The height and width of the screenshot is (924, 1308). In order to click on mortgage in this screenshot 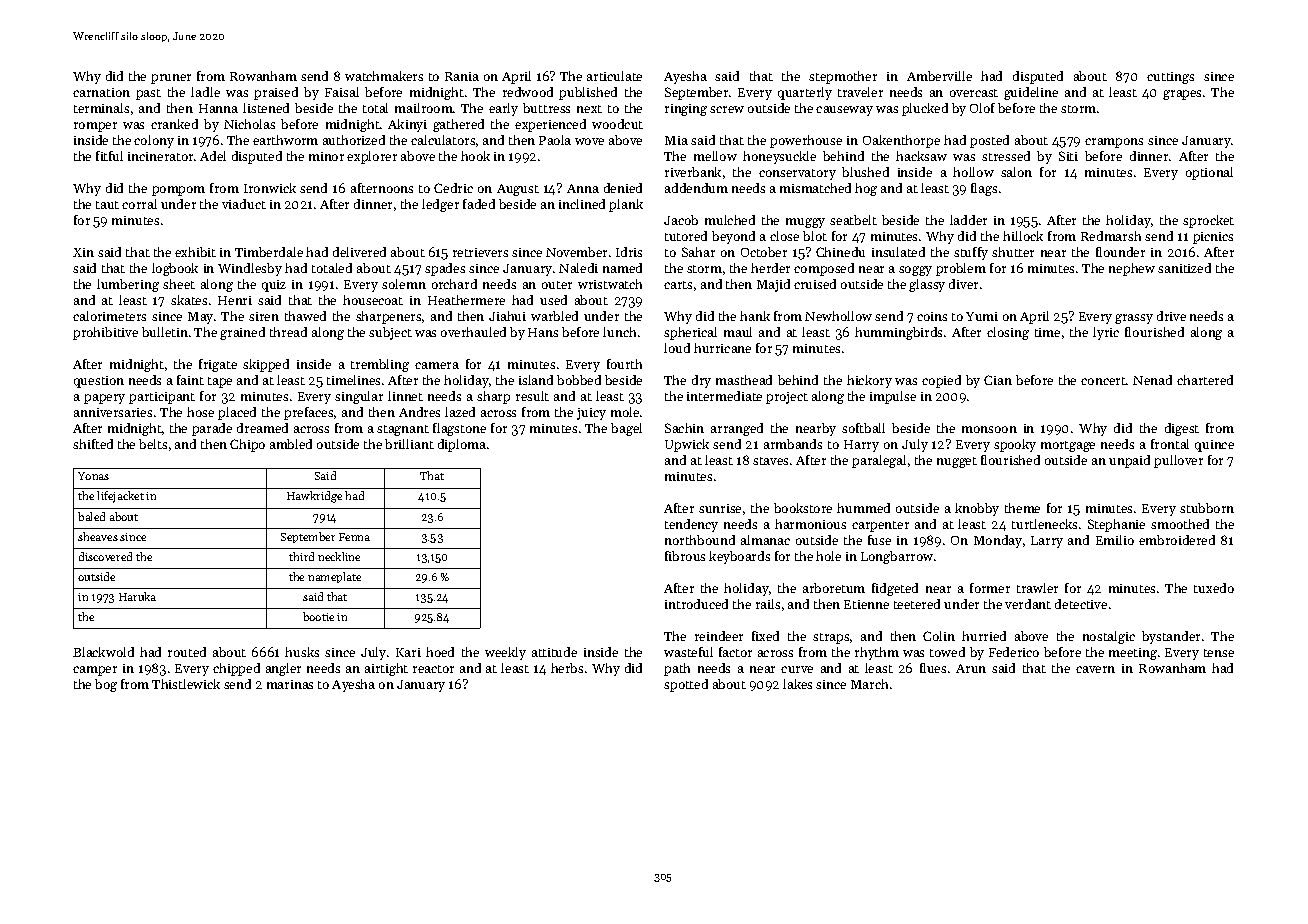, I will do `click(1068, 446)`.
